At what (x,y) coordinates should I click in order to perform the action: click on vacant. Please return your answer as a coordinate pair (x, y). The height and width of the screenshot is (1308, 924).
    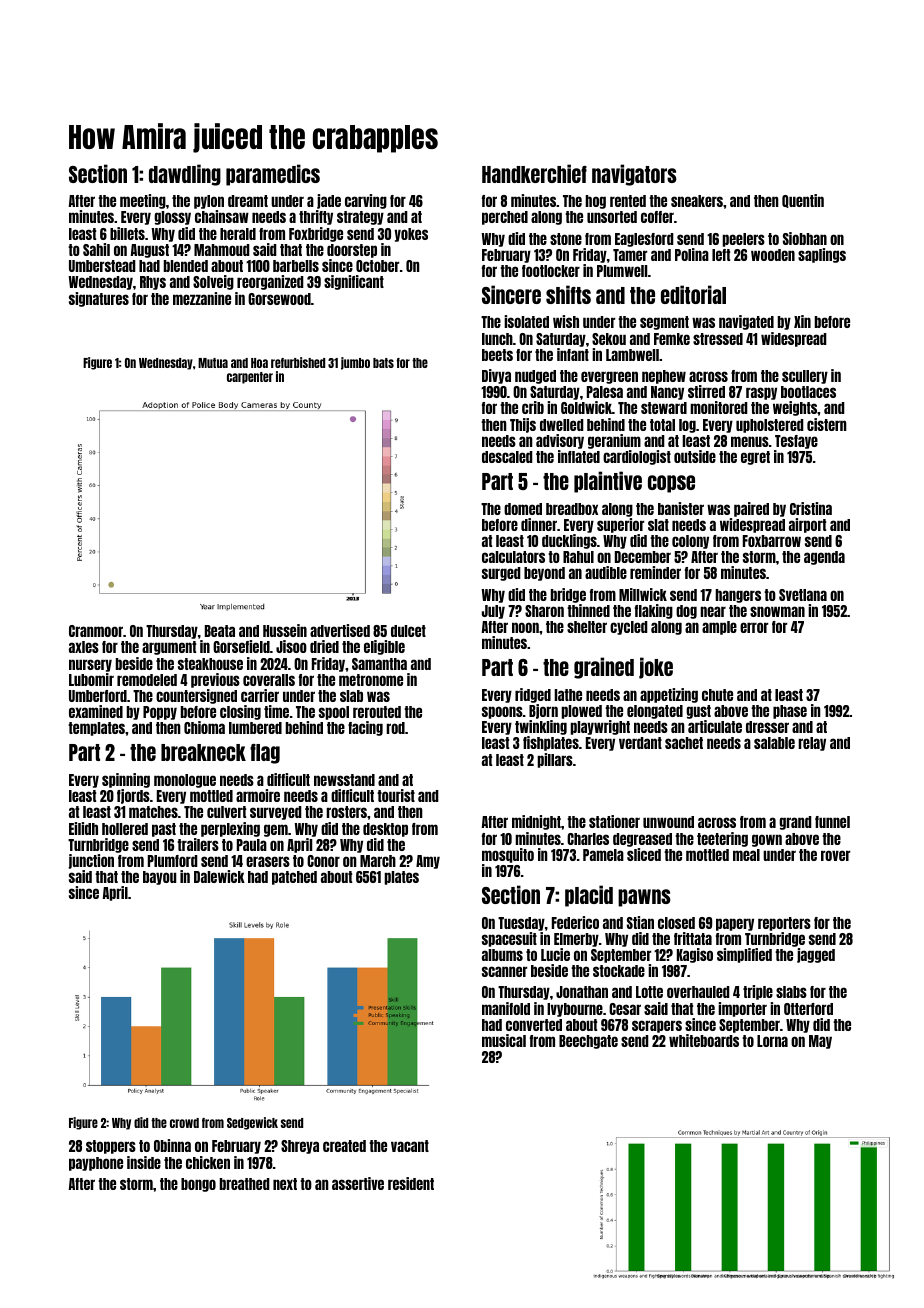
    Looking at the image, I should click on (410, 1146).
